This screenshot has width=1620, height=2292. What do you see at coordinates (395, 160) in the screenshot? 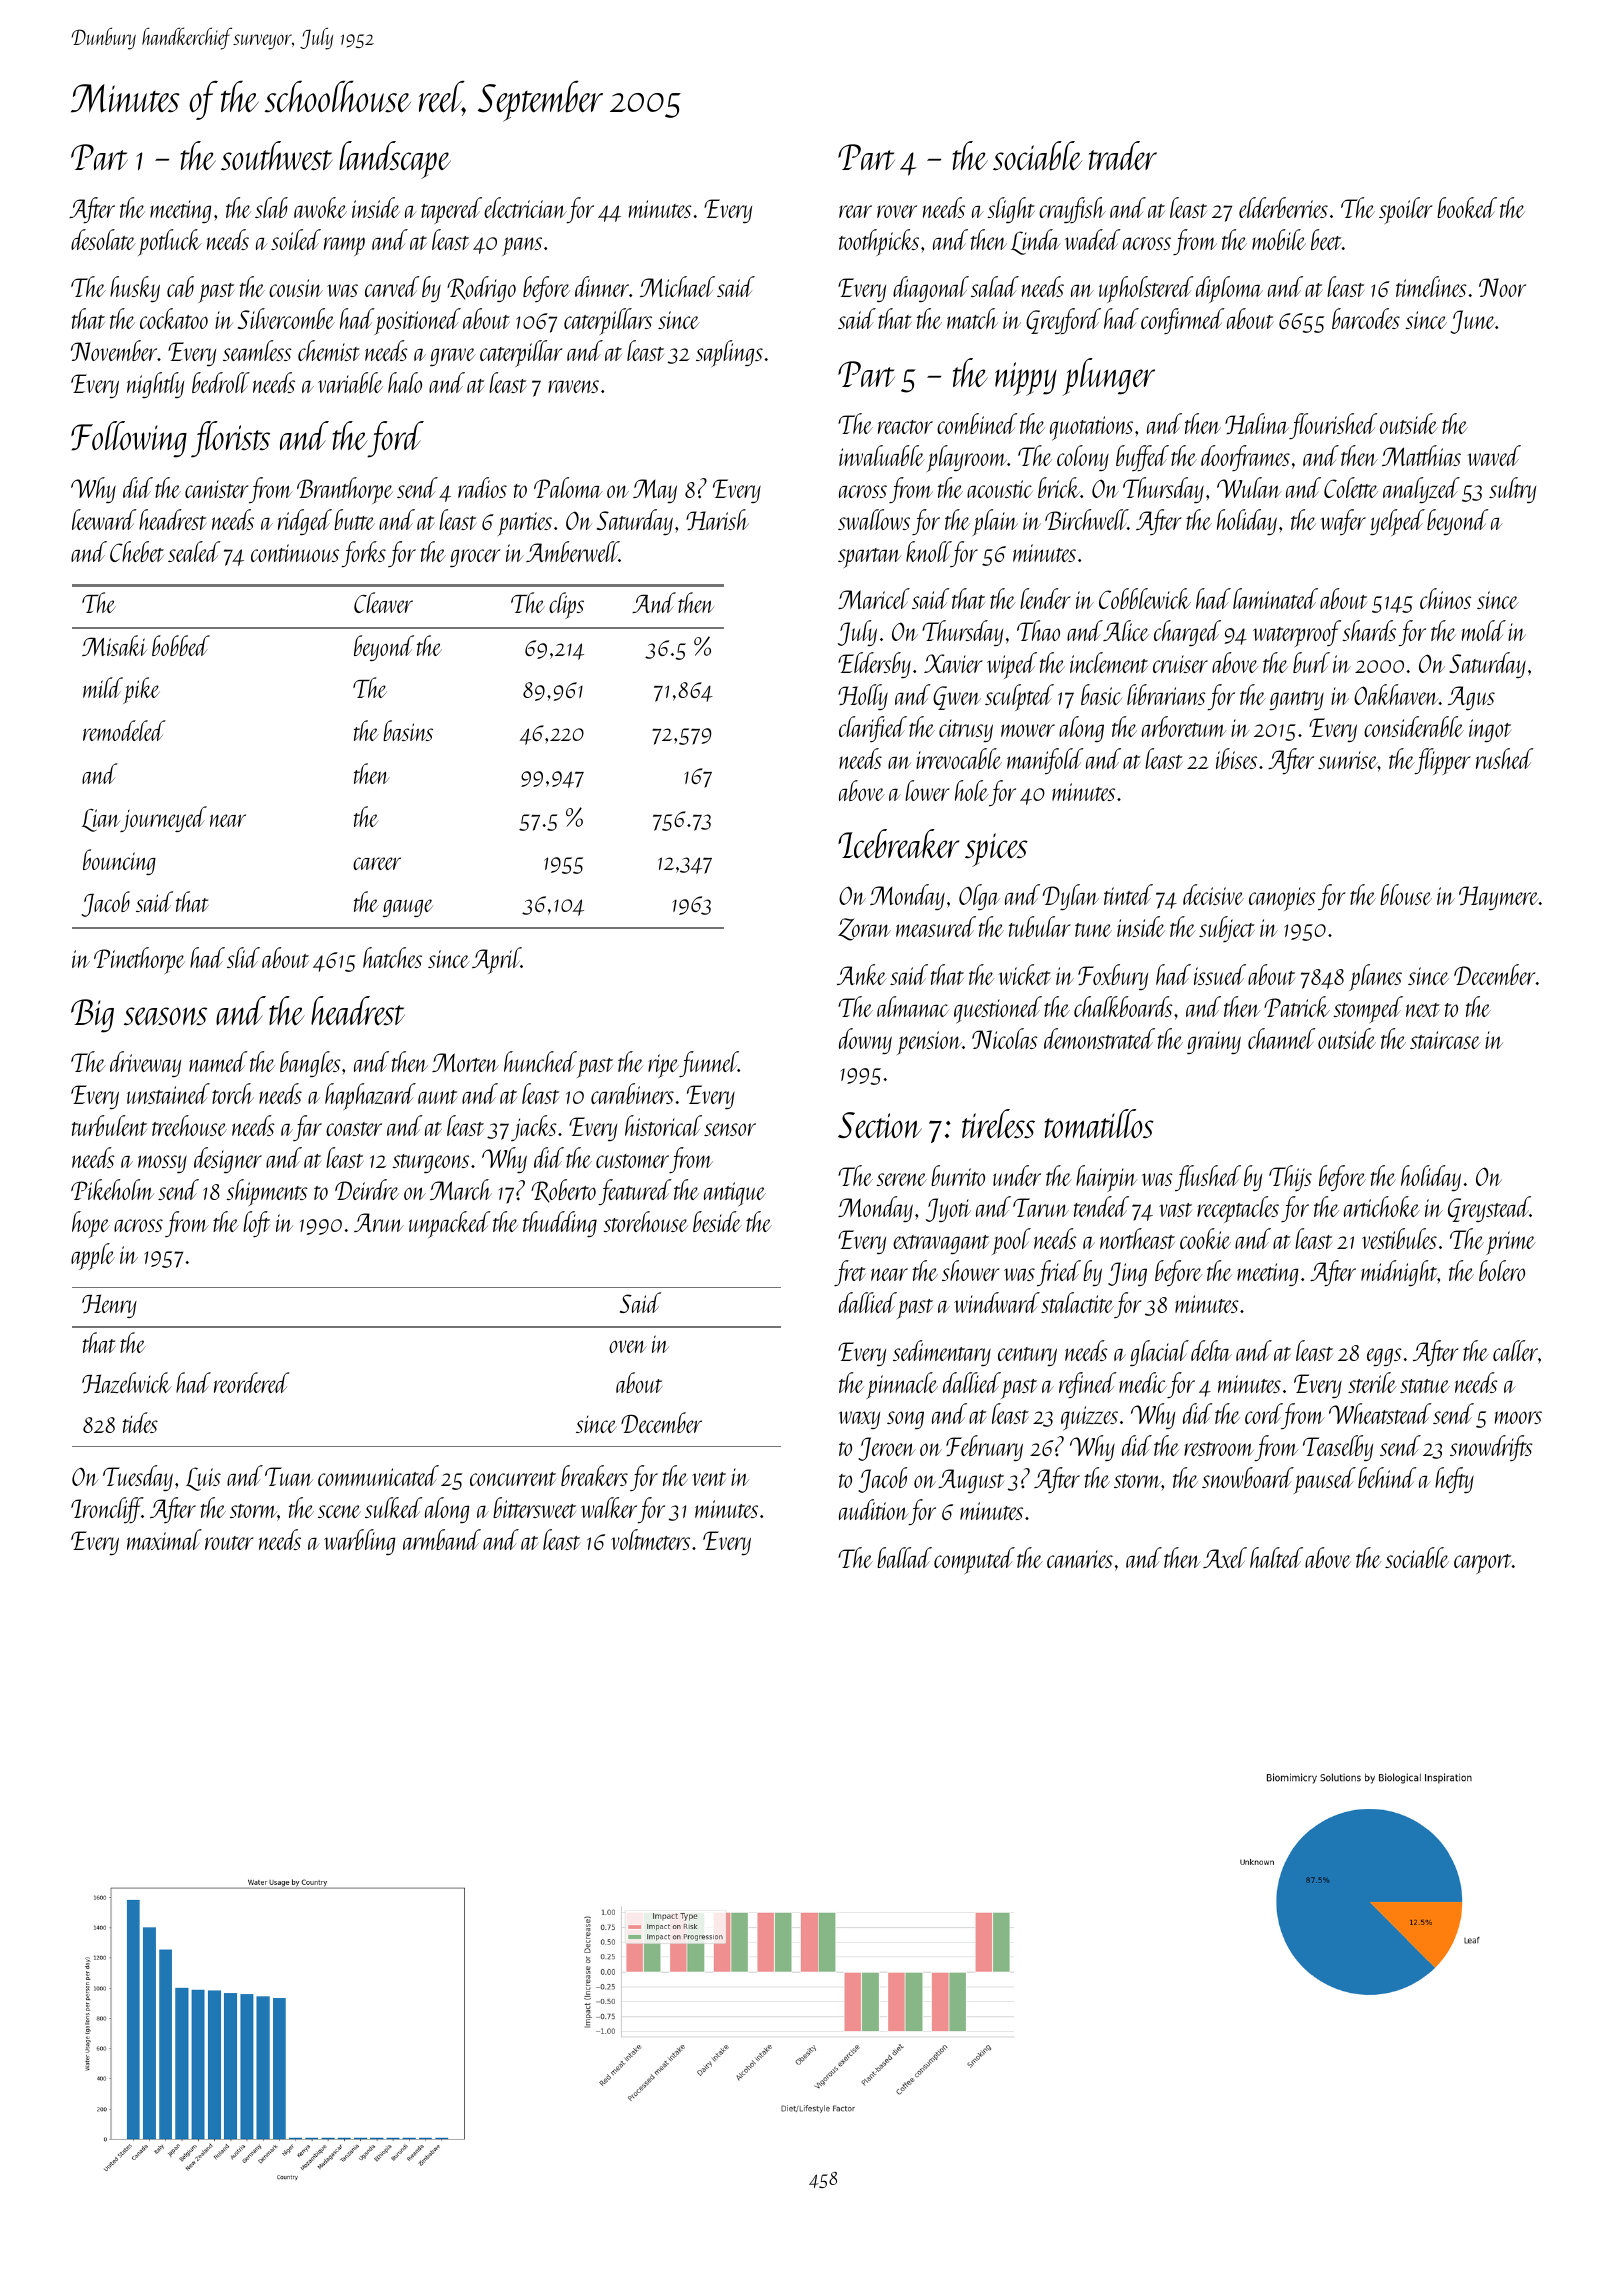
I see `landscape` at bounding box center [395, 160].
